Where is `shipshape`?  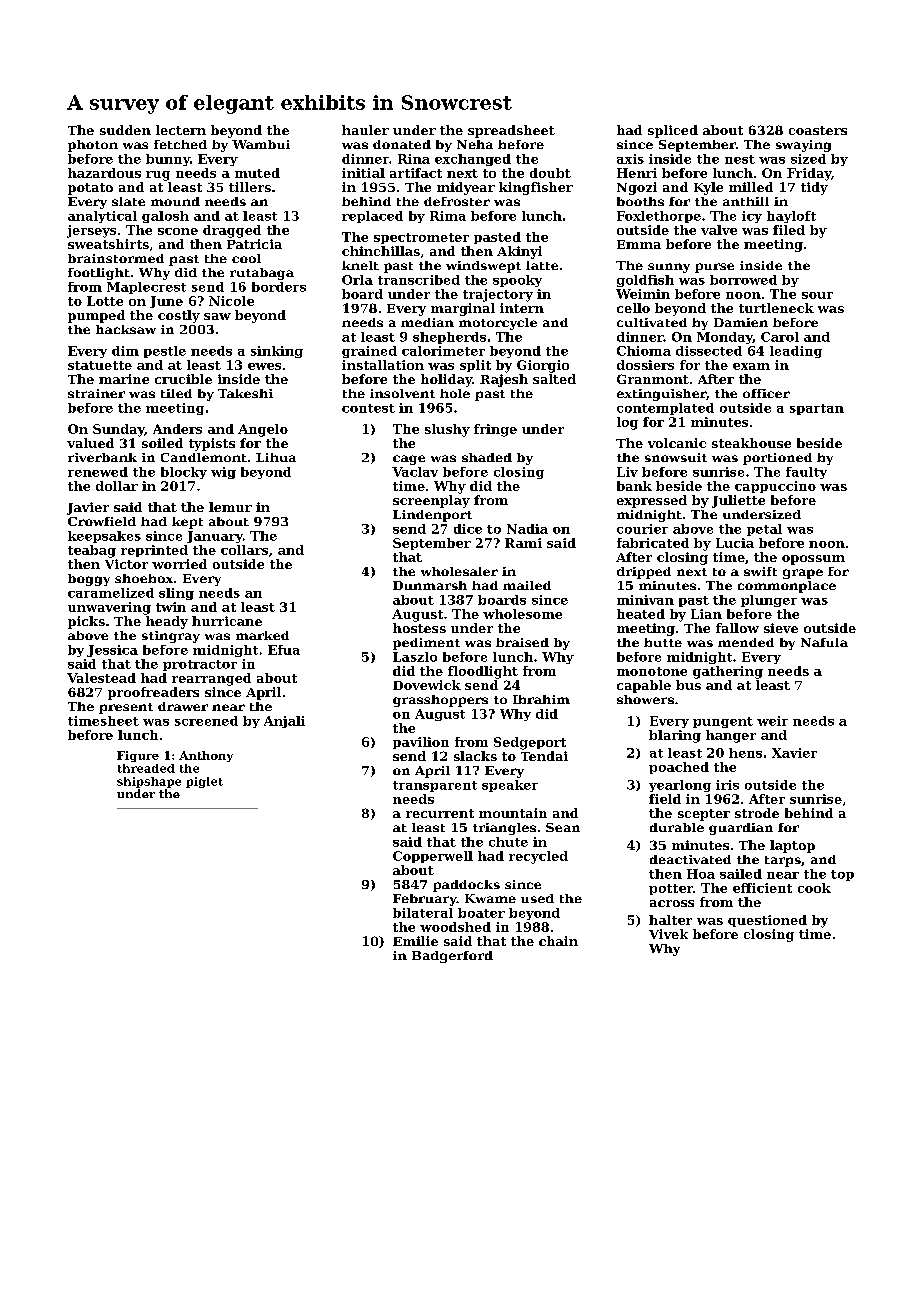 shipshape is located at coordinates (149, 782).
